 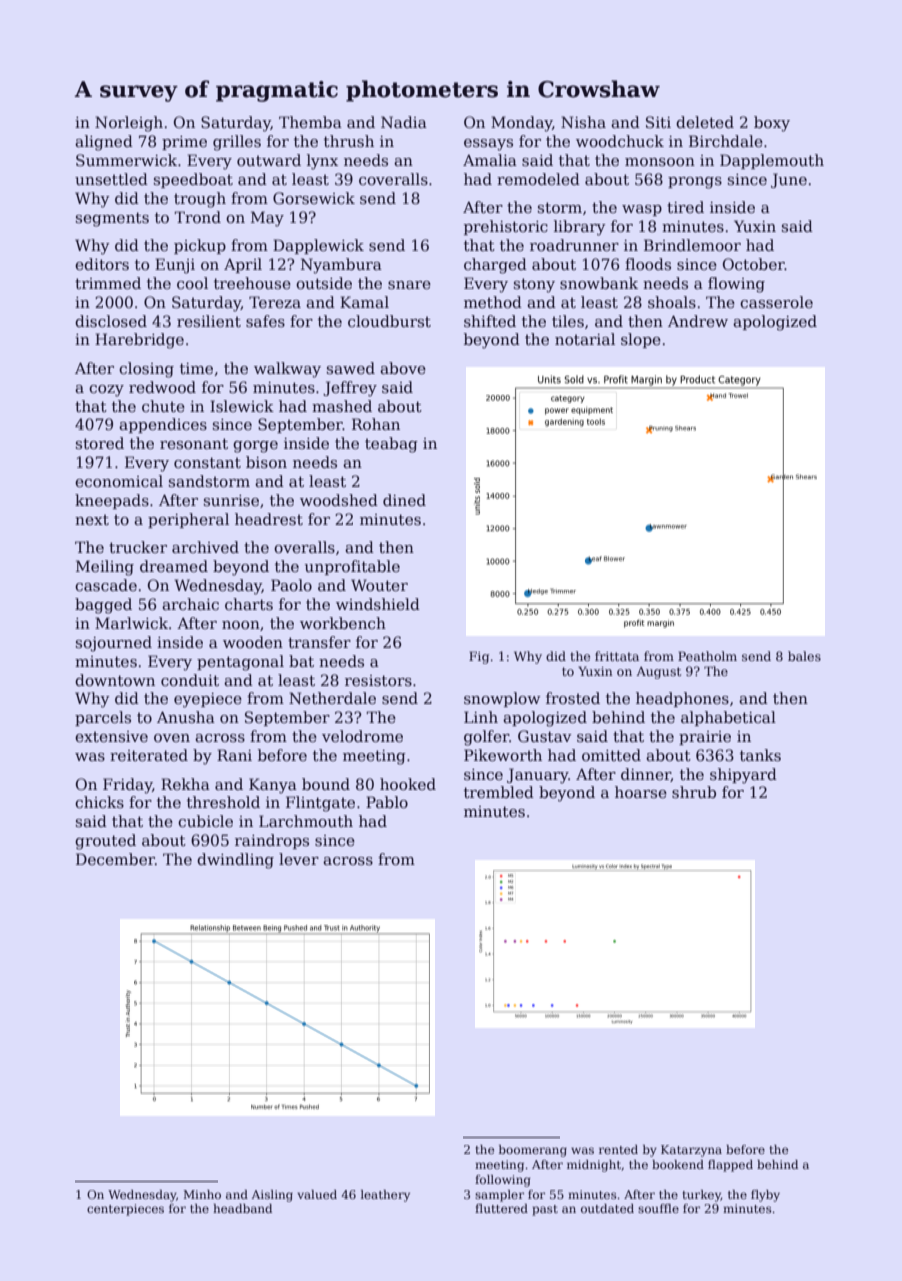 I want to click on Pikeworth, so click(x=503, y=755).
